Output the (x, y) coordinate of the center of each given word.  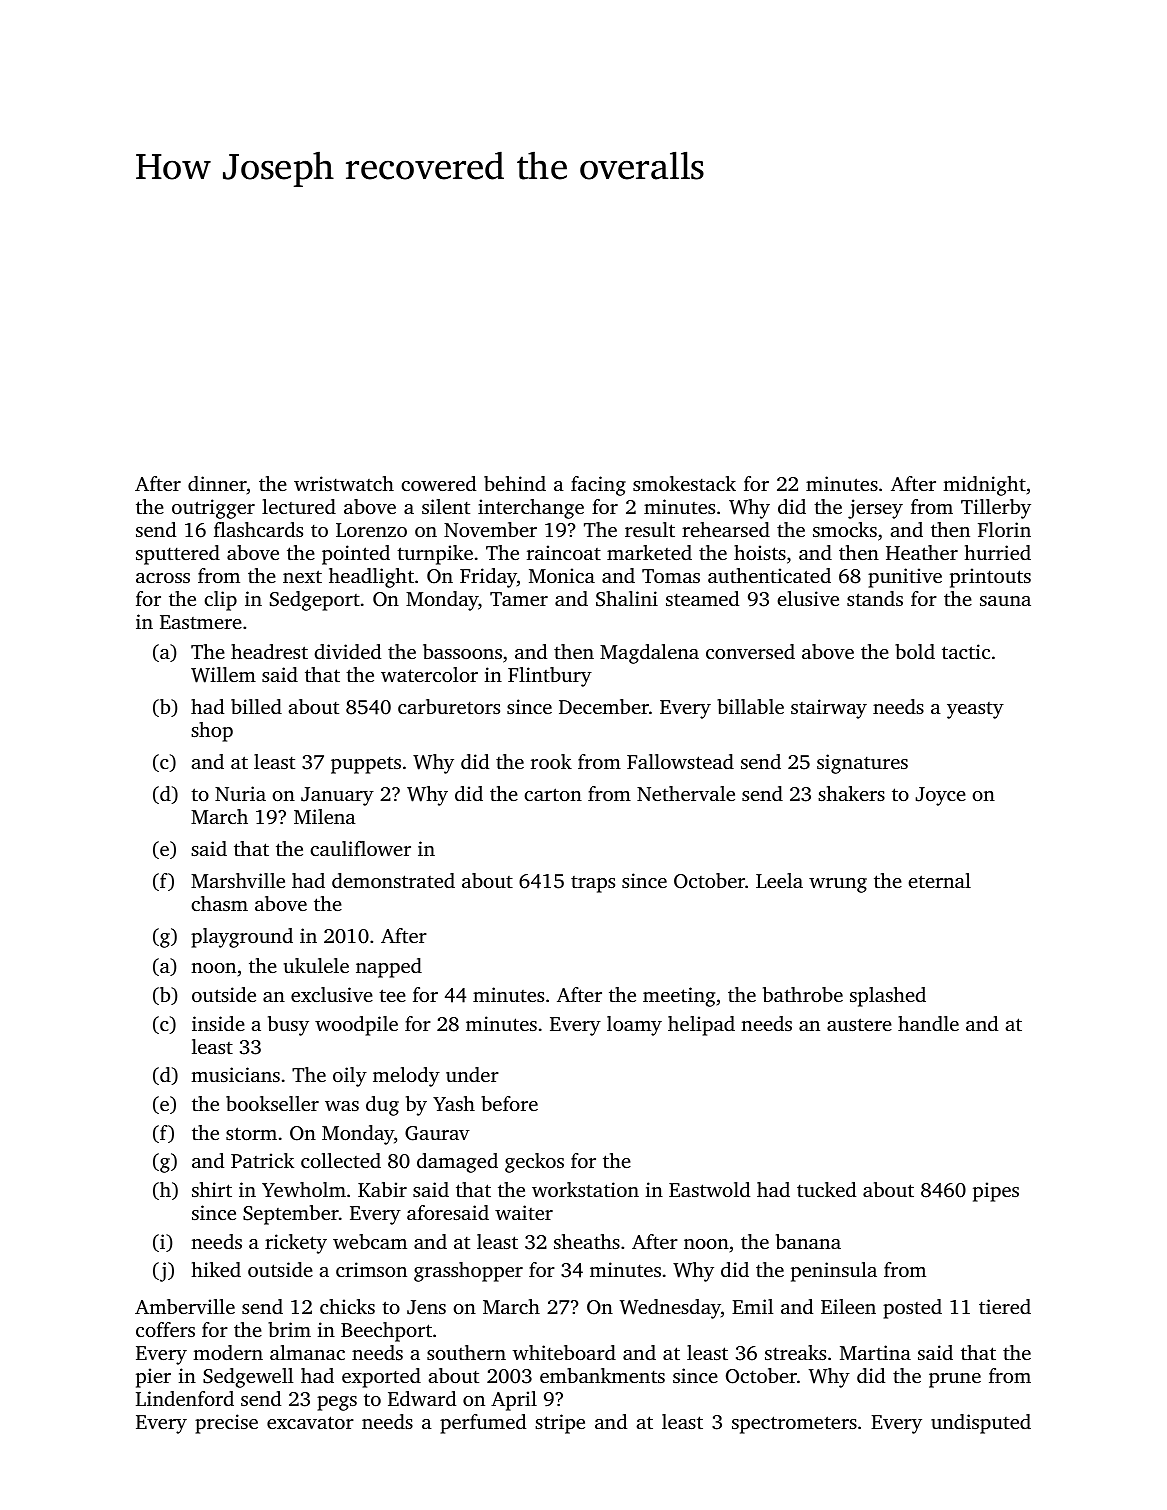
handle (928, 1023)
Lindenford (185, 1398)
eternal (939, 880)
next (302, 576)
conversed (750, 651)
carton (553, 794)
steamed (702, 598)
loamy (634, 1026)
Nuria (240, 793)
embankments (602, 1375)
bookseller (272, 1103)
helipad (701, 1026)
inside (218, 1023)
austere (859, 1024)
